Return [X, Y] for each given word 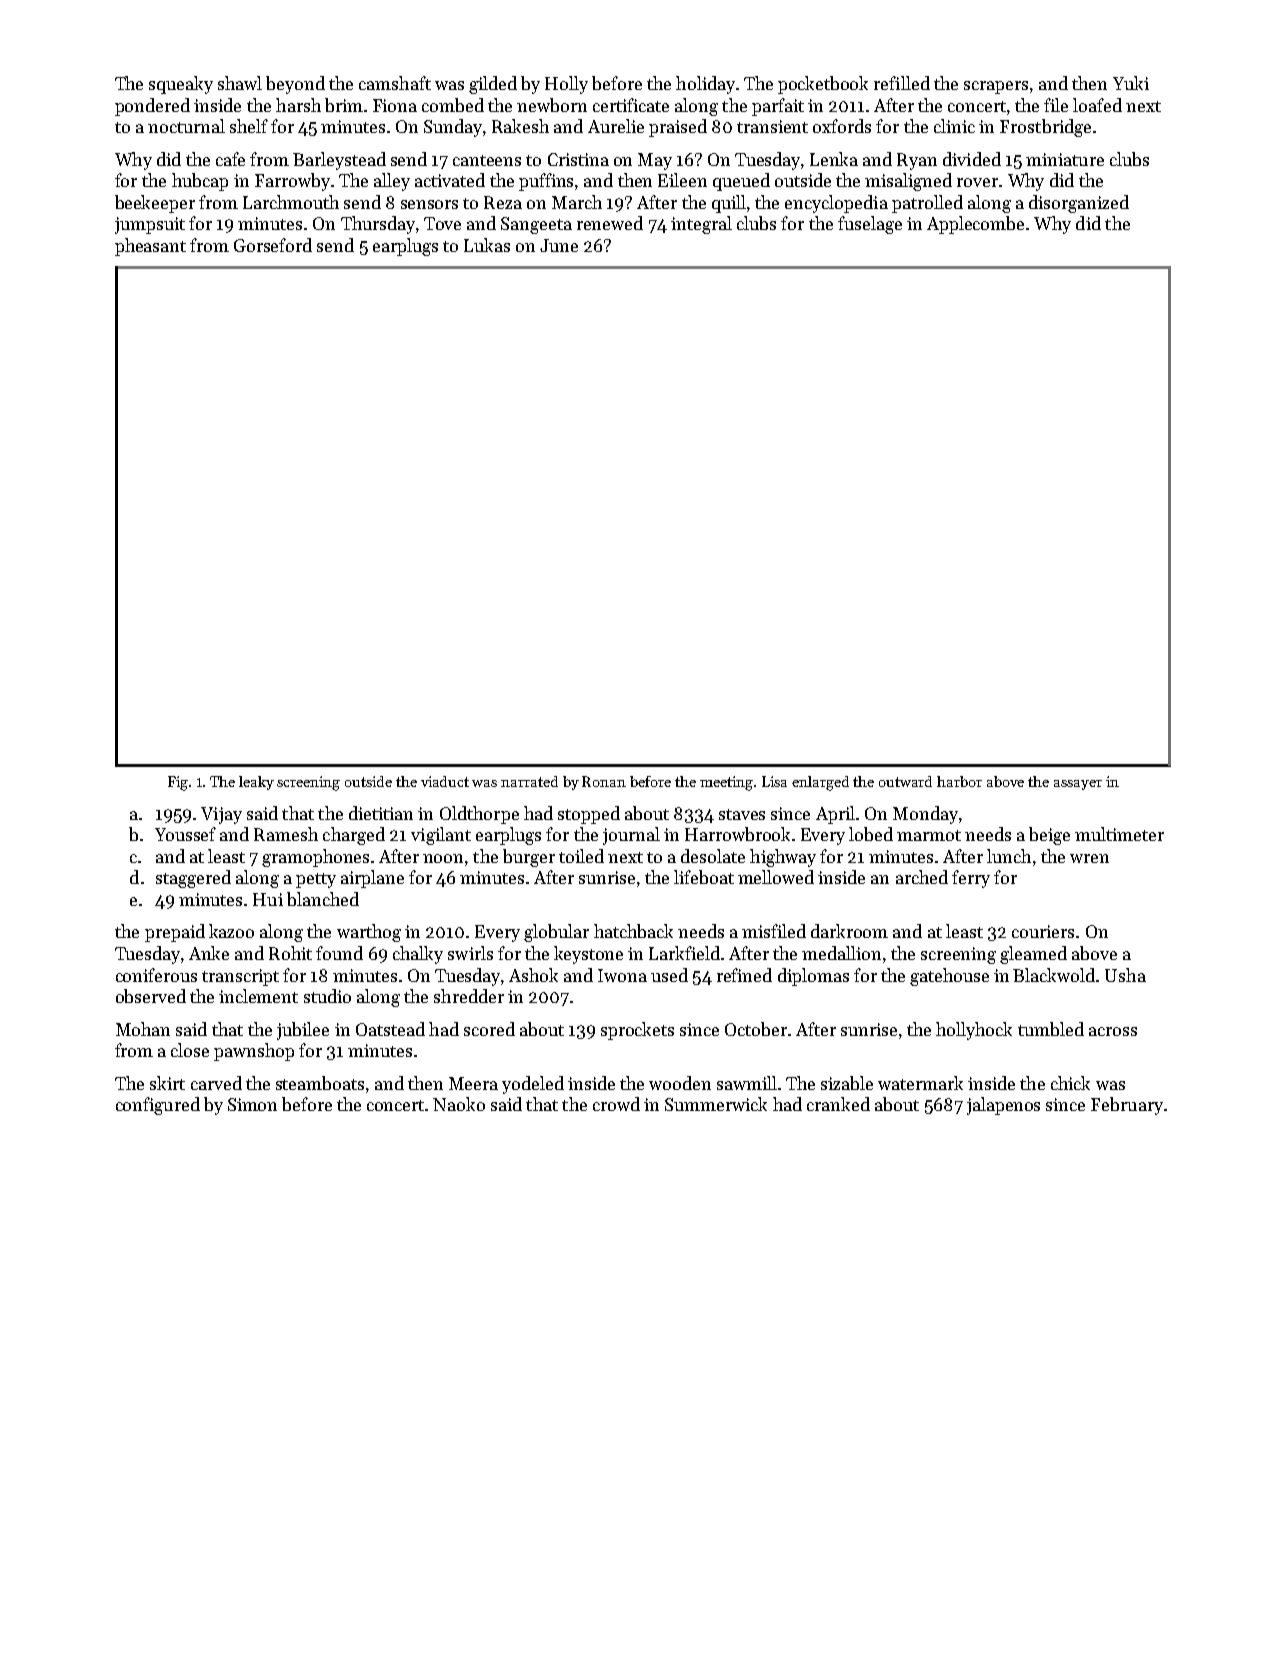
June [559, 245]
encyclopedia [836, 204]
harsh [298, 105]
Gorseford [273, 245]
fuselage [870, 225]
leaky [256, 783]
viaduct [445, 781]
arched [922, 877]
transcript [240, 977]
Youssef [185, 834]
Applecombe [975, 225]
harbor [959, 781]
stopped [589, 815]
